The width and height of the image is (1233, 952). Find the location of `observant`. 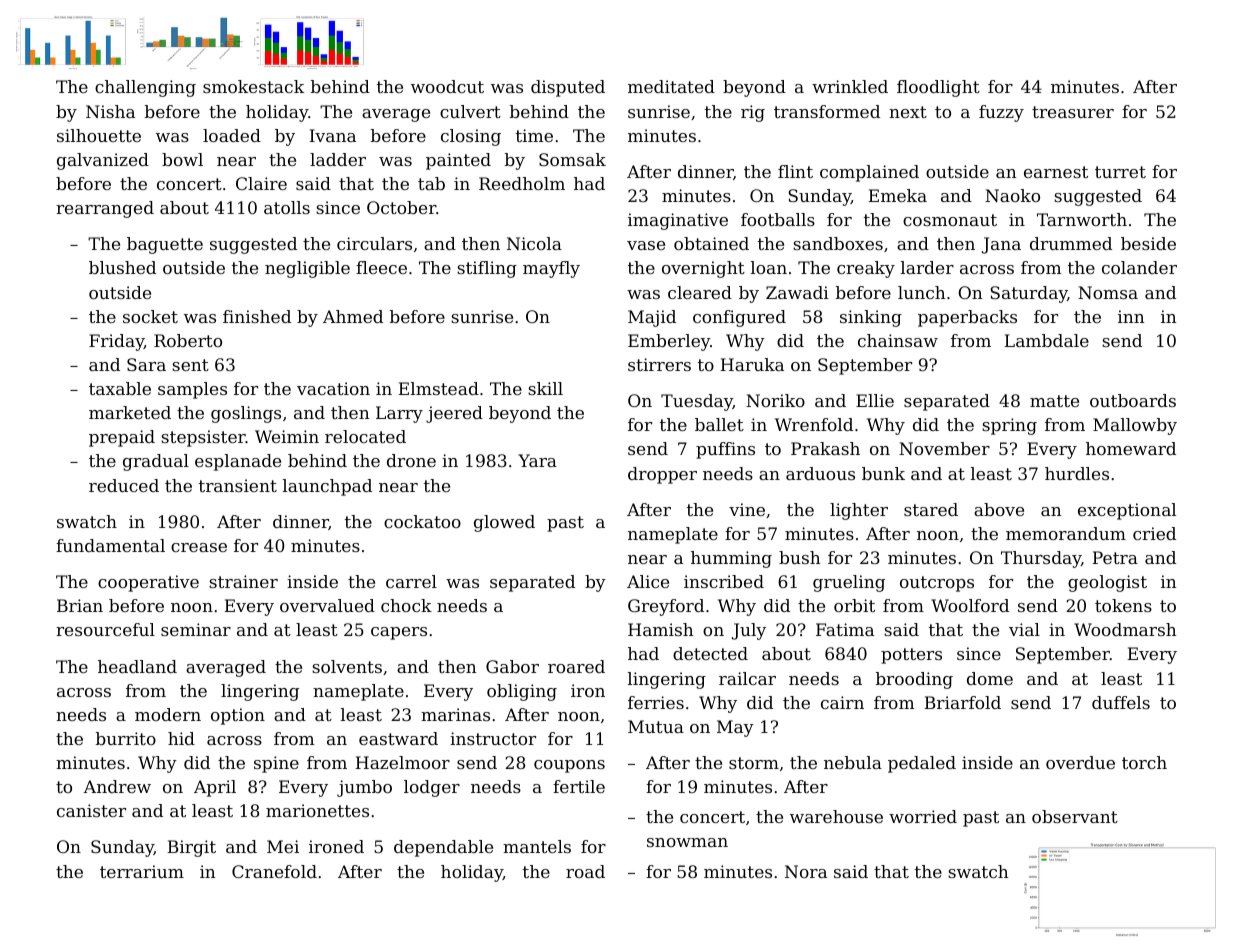

observant is located at coordinates (1075, 816).
